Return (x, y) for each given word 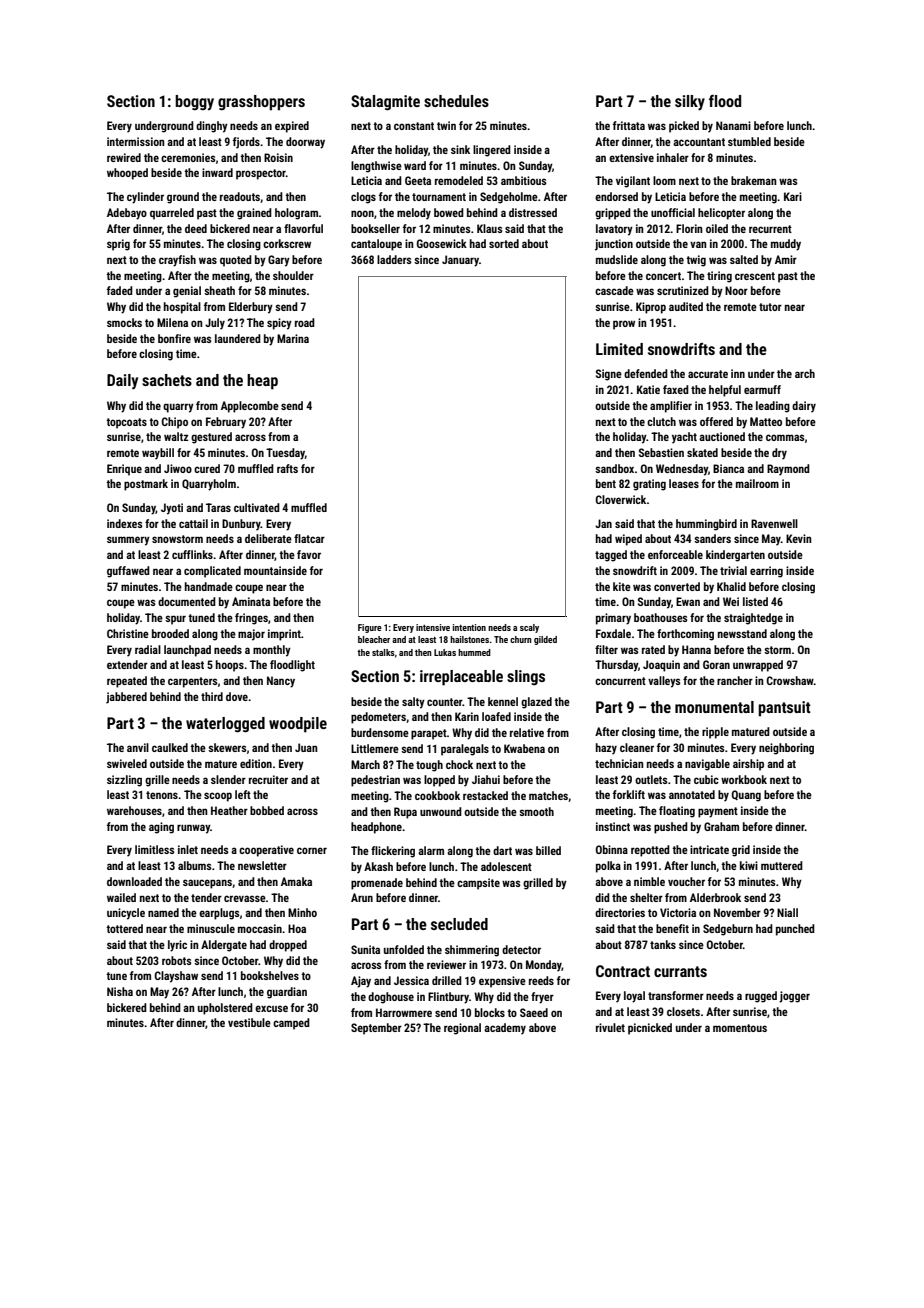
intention (469, 627)
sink (460, 149)
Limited (619, 349)
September (376, 1029)
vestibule (249, 1022)
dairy (804, 407)
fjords (246, 143)
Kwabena (524, 748)
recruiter (268, 779)
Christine (128, 633)
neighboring (786, 749)
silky (690, 103)
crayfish (177, 261)
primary (613, 619)
